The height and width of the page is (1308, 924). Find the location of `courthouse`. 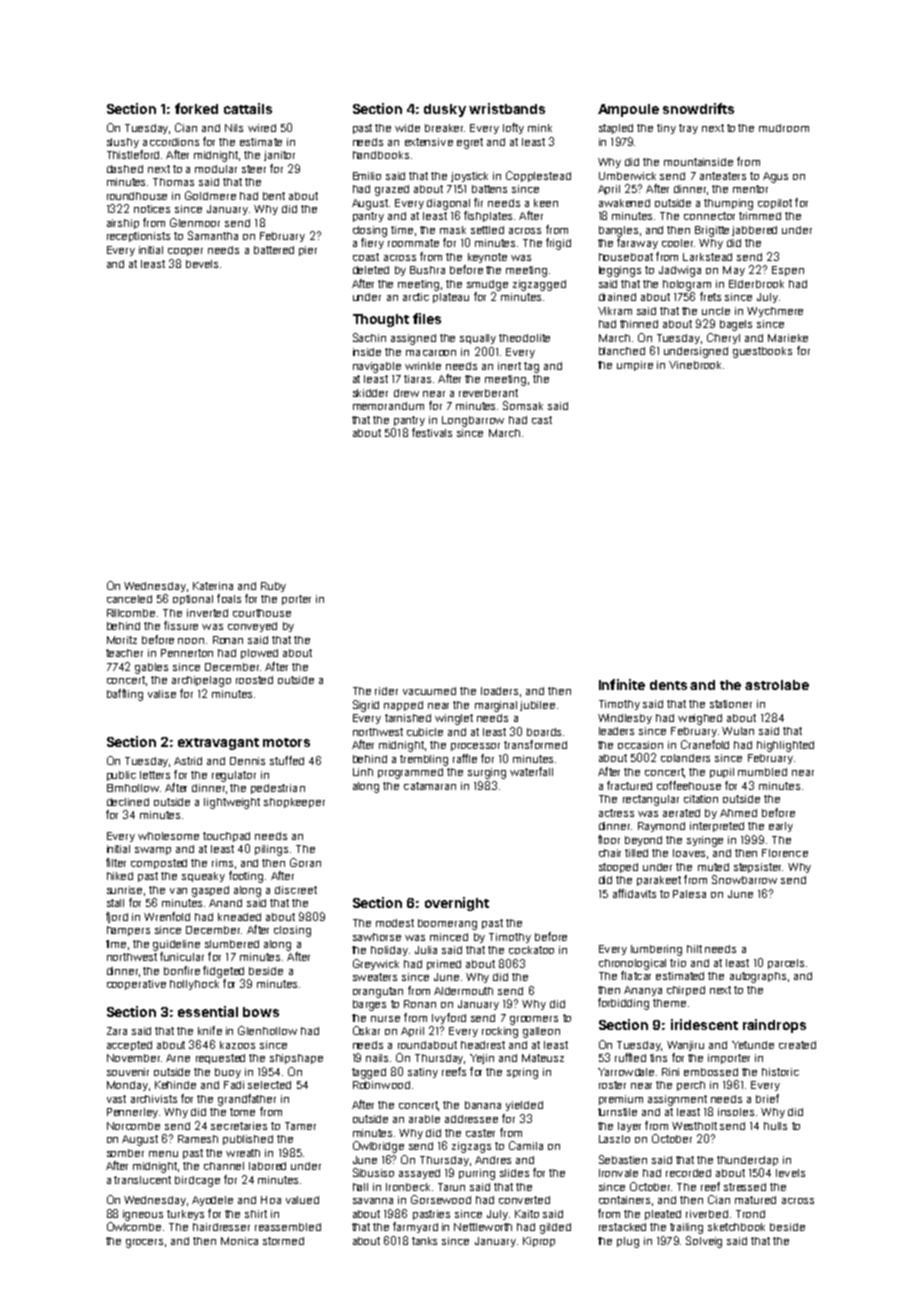

courthouse is located at coordinates (262, 613).
